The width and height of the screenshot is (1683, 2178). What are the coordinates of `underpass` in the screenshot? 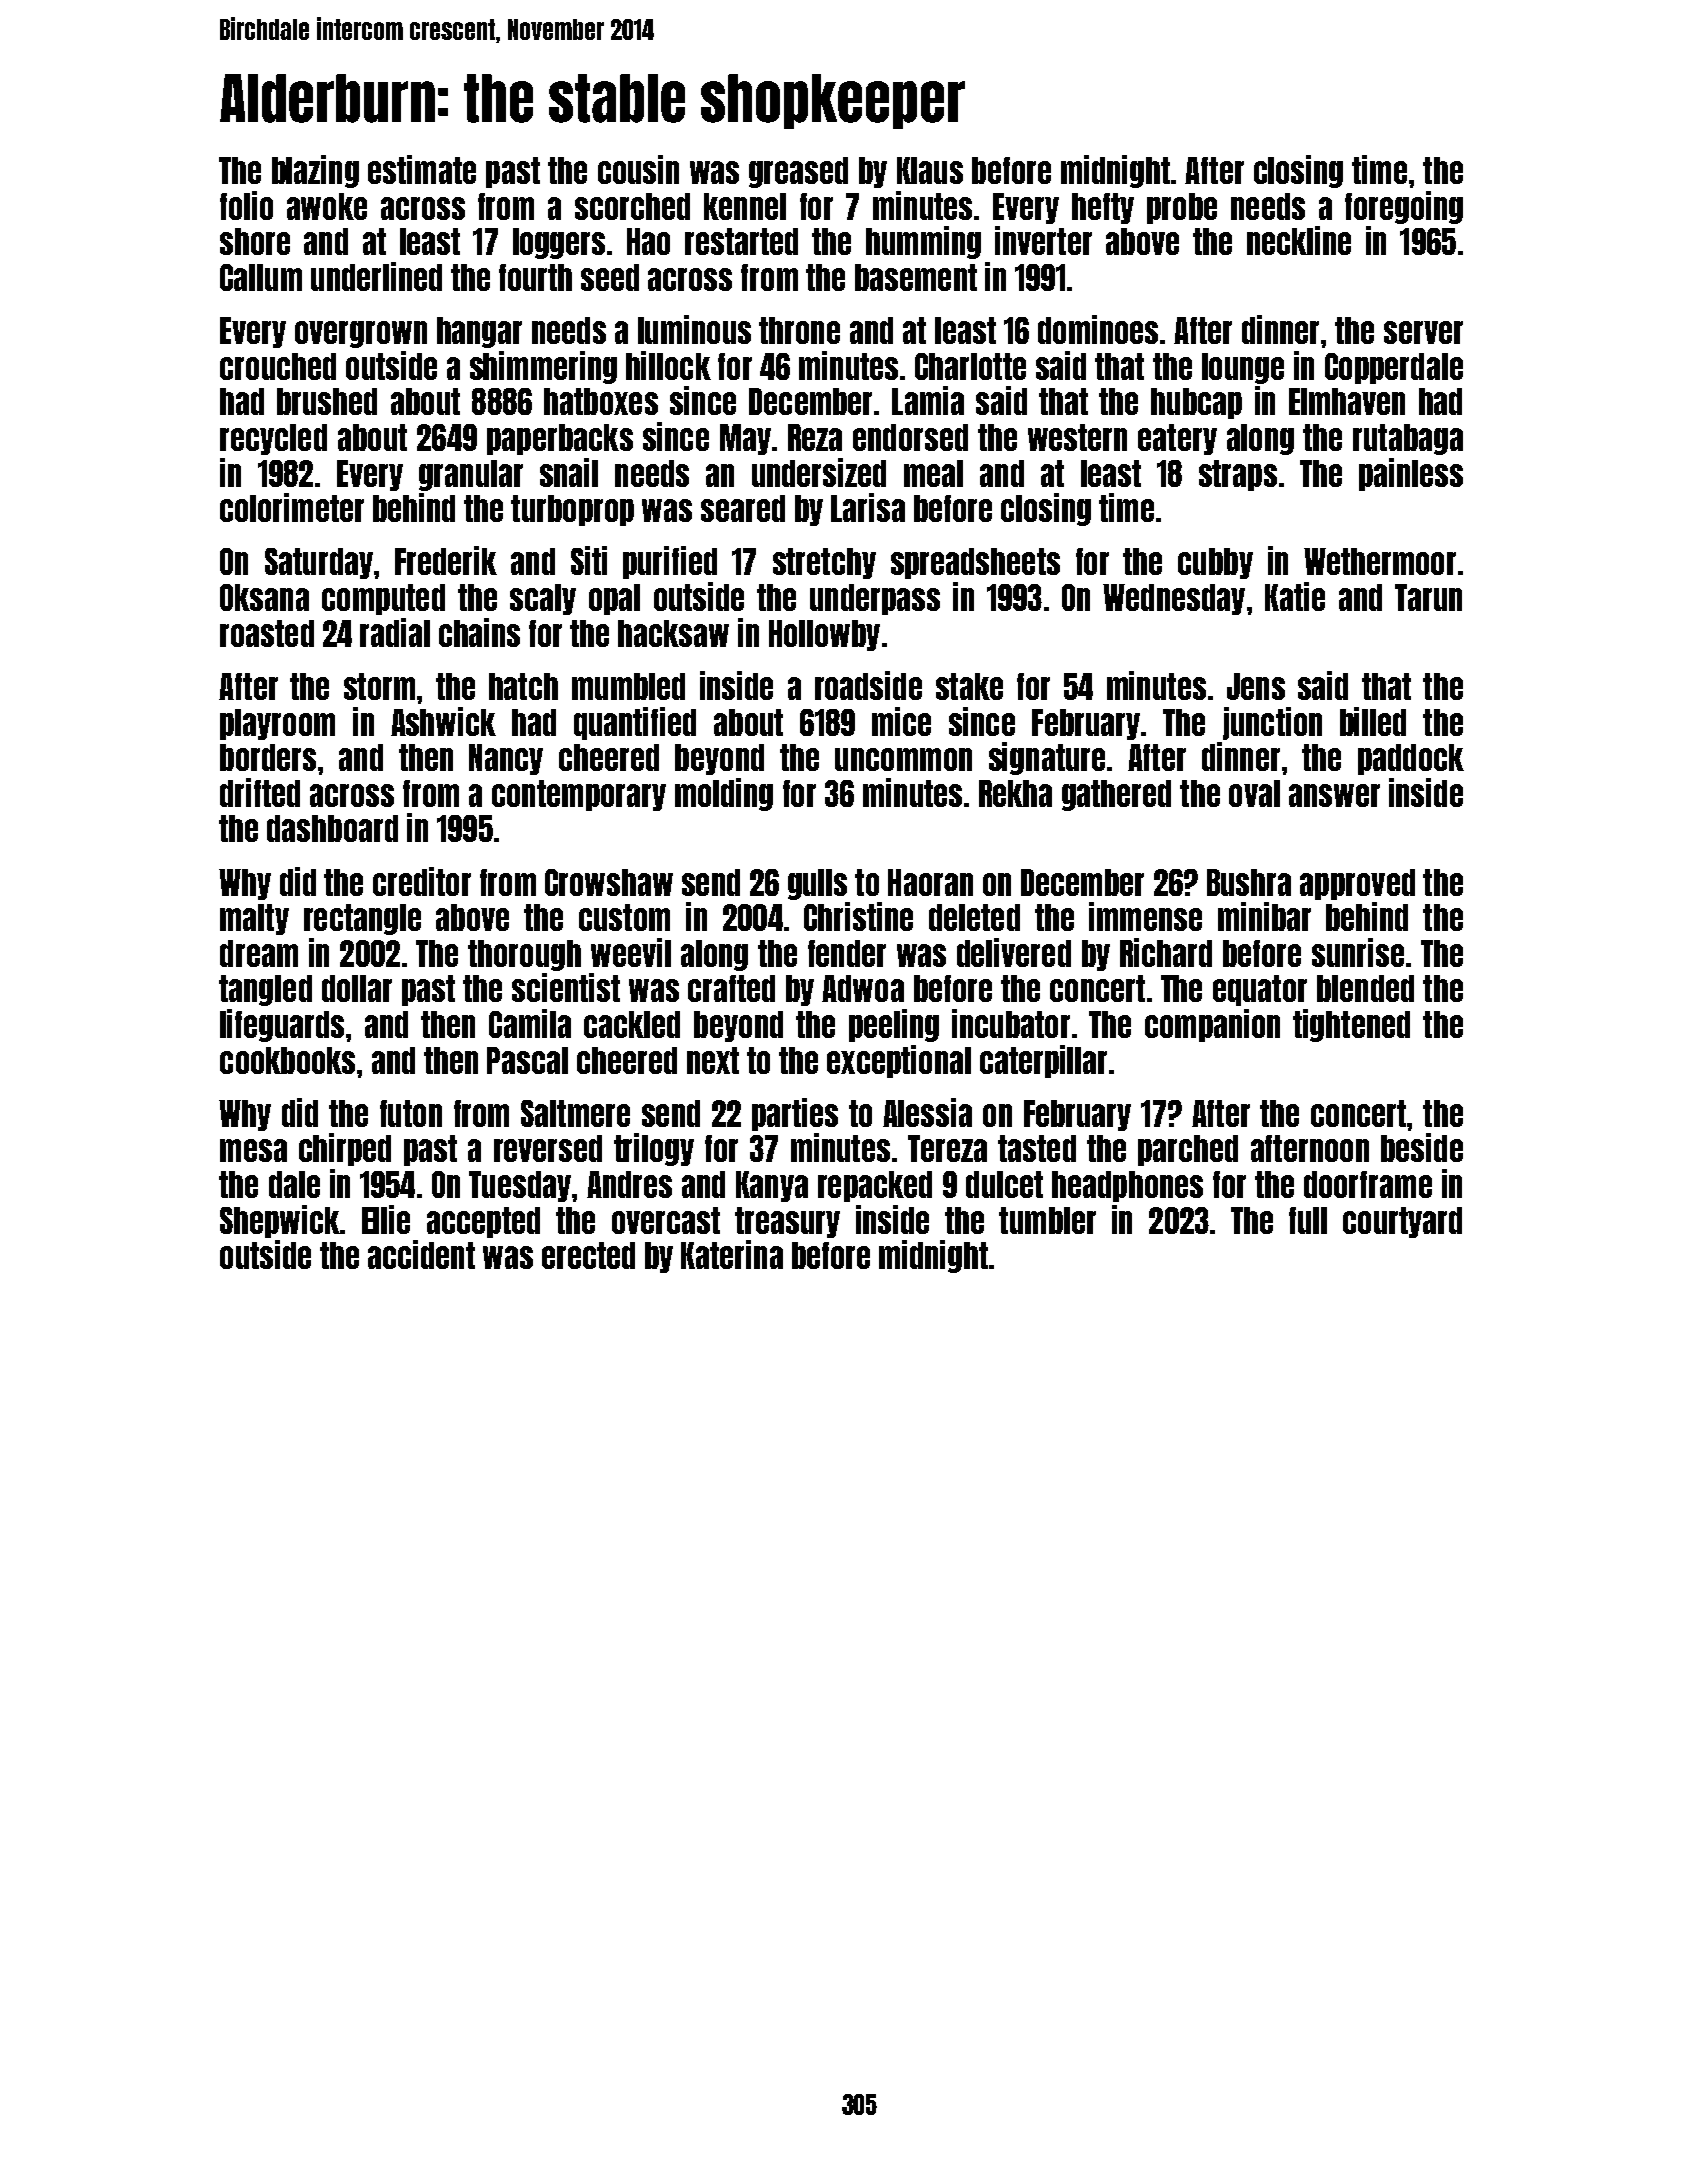 It's located at (875, 599).
